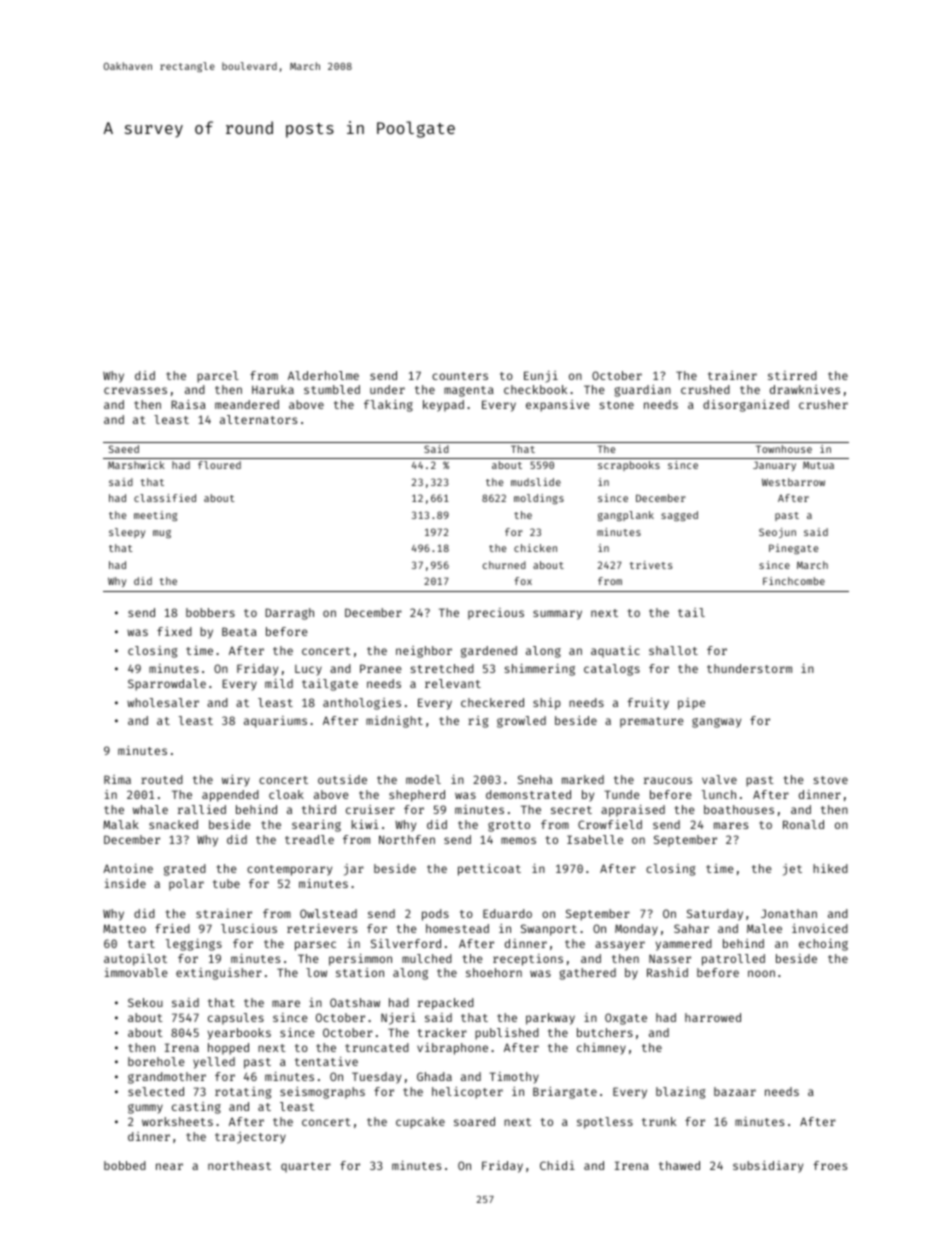 This document has height=1233, width=952. Describe the element at coordinates (691, 704) in the document. I see `pipe` at that location.
